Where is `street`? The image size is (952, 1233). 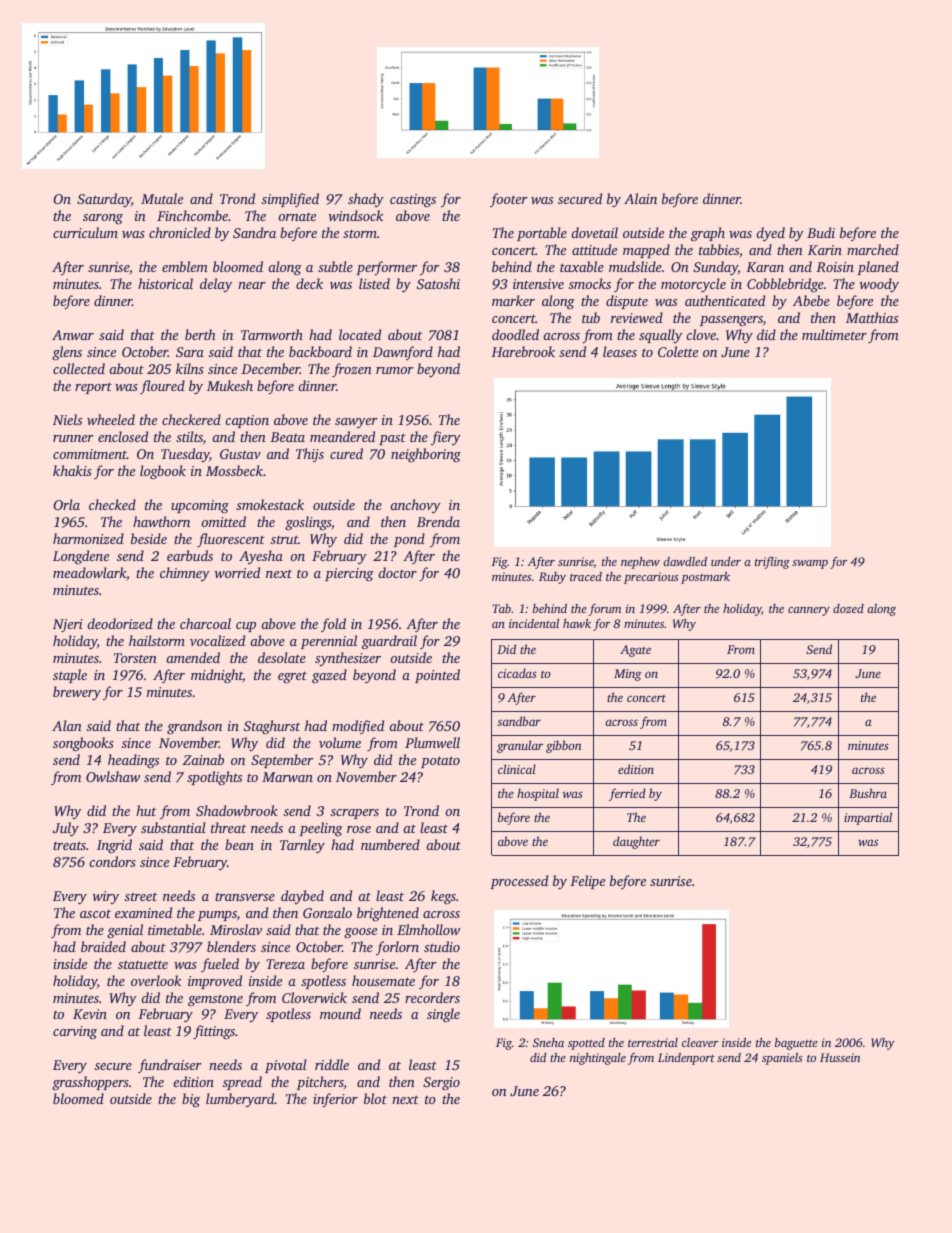
street is located at coordinates (141, 897).
